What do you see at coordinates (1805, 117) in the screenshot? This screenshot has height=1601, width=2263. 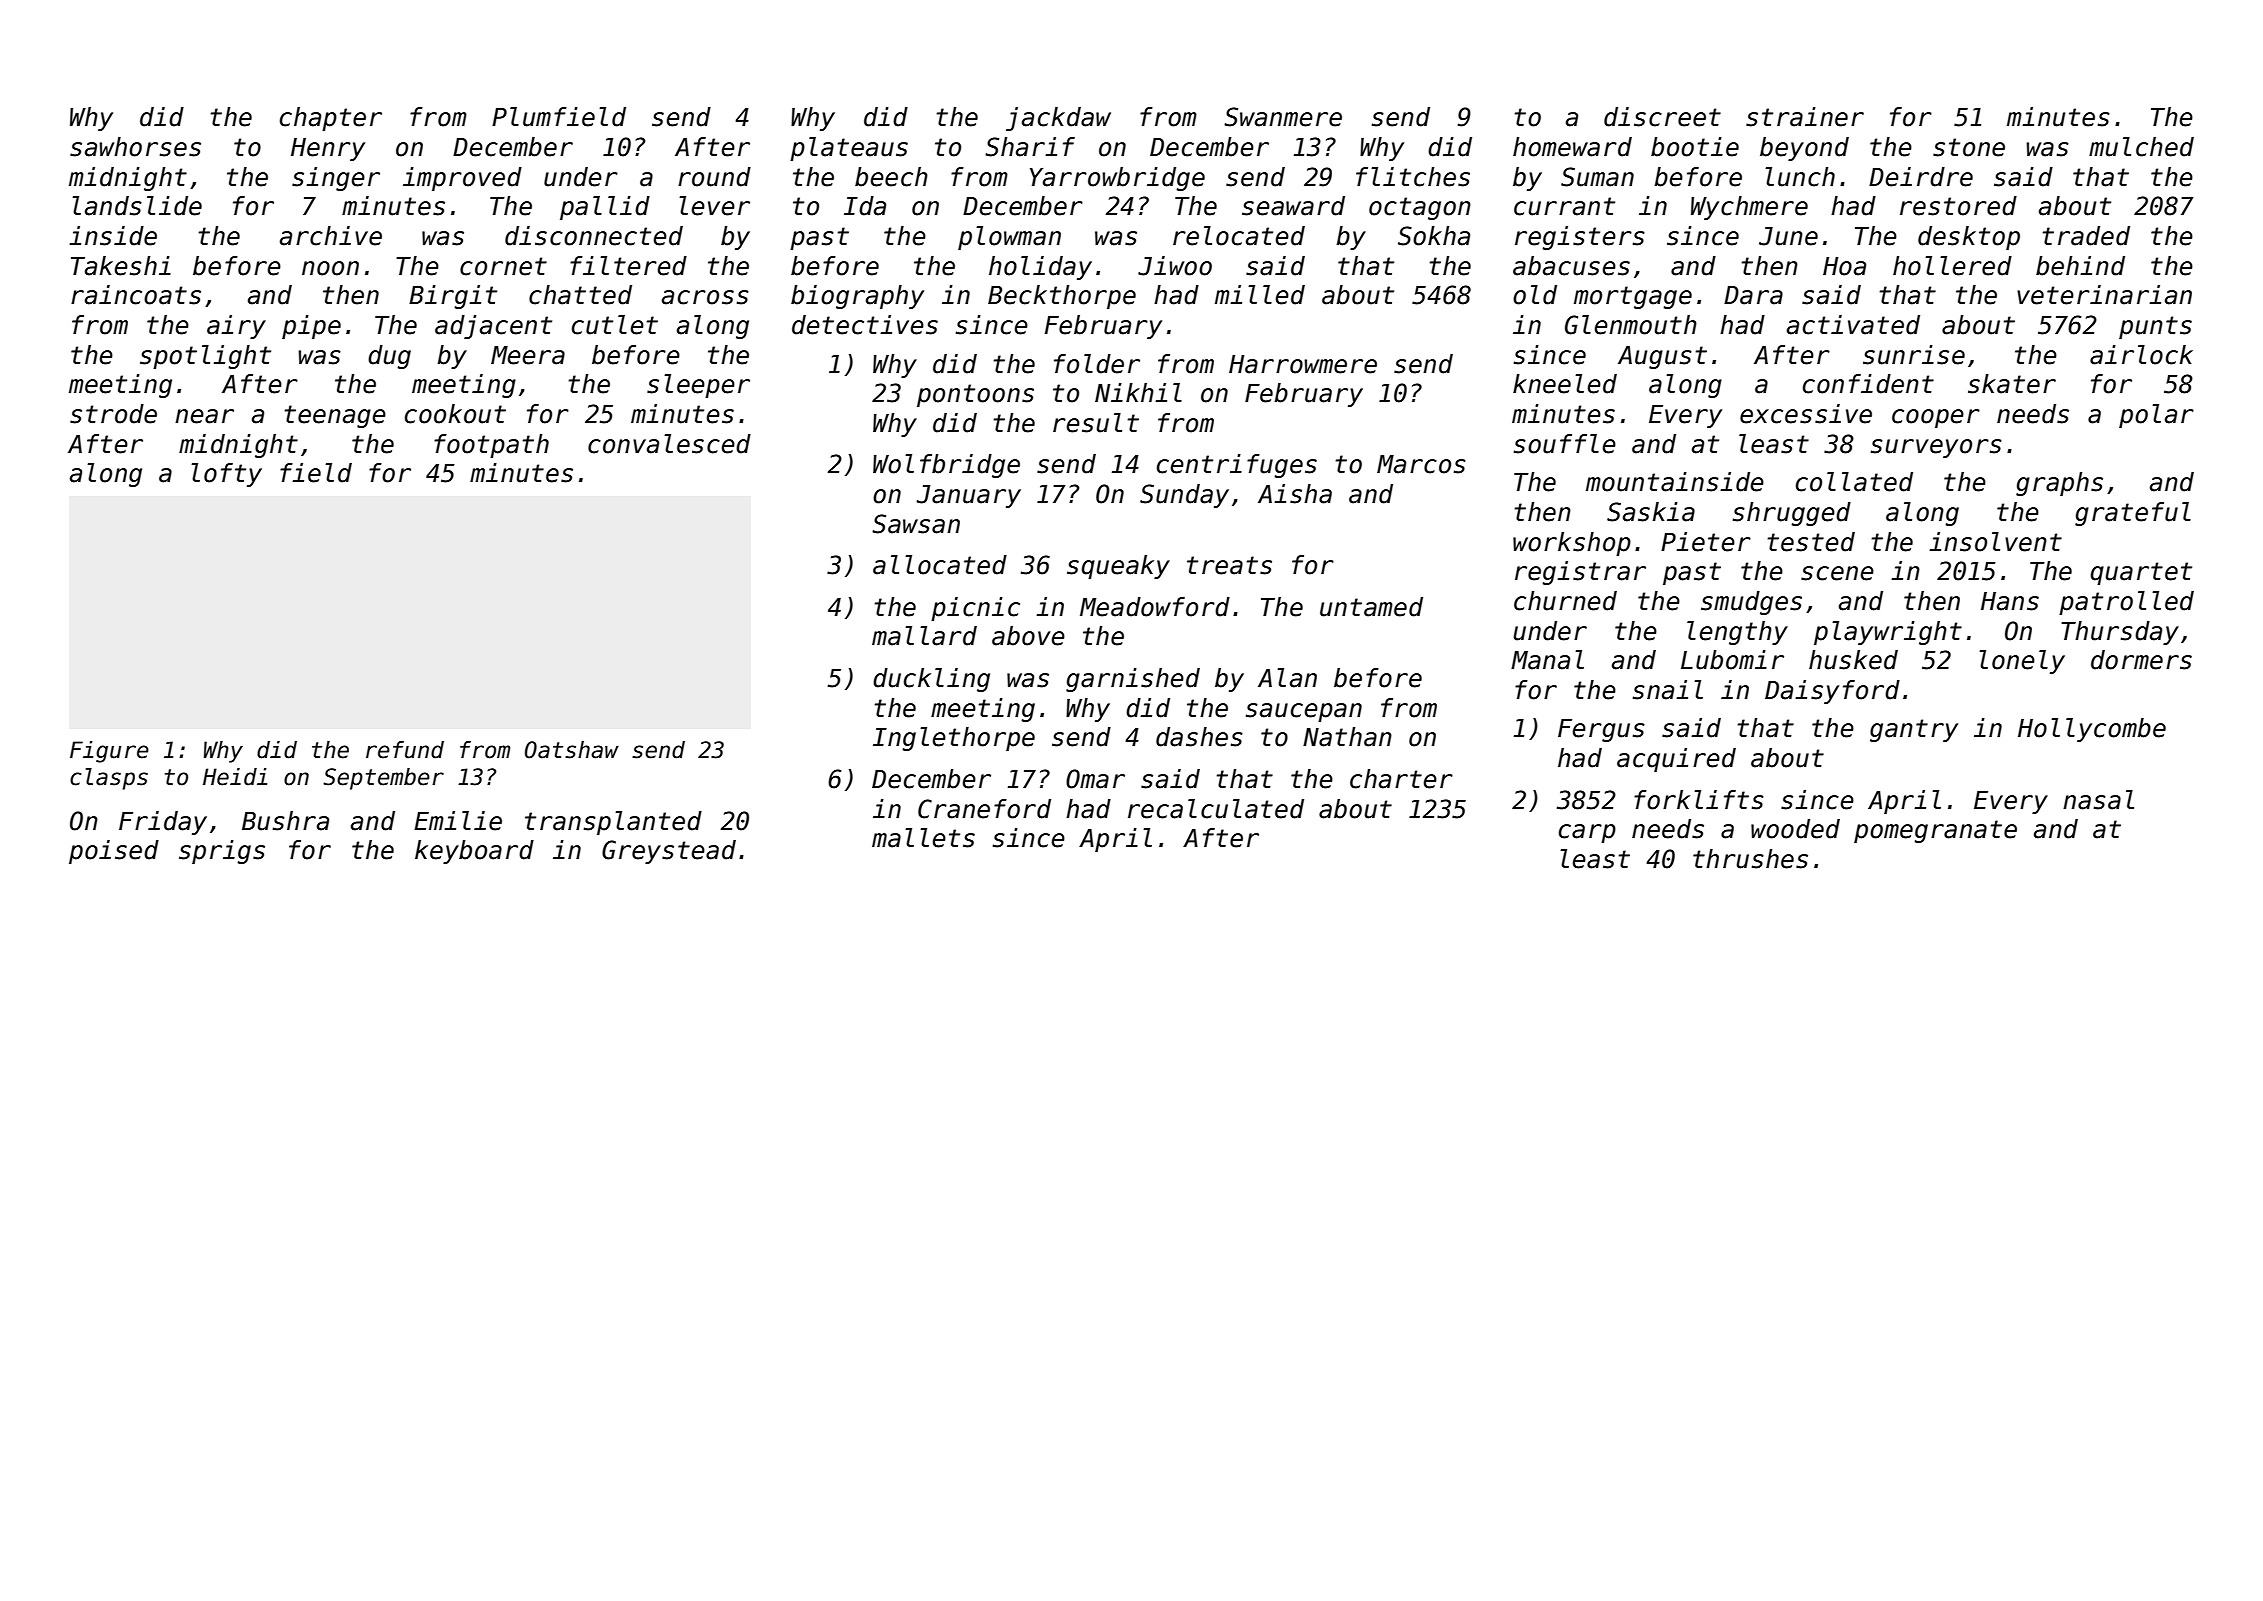 I see `strainer` at bounding box center [1805, 117].
